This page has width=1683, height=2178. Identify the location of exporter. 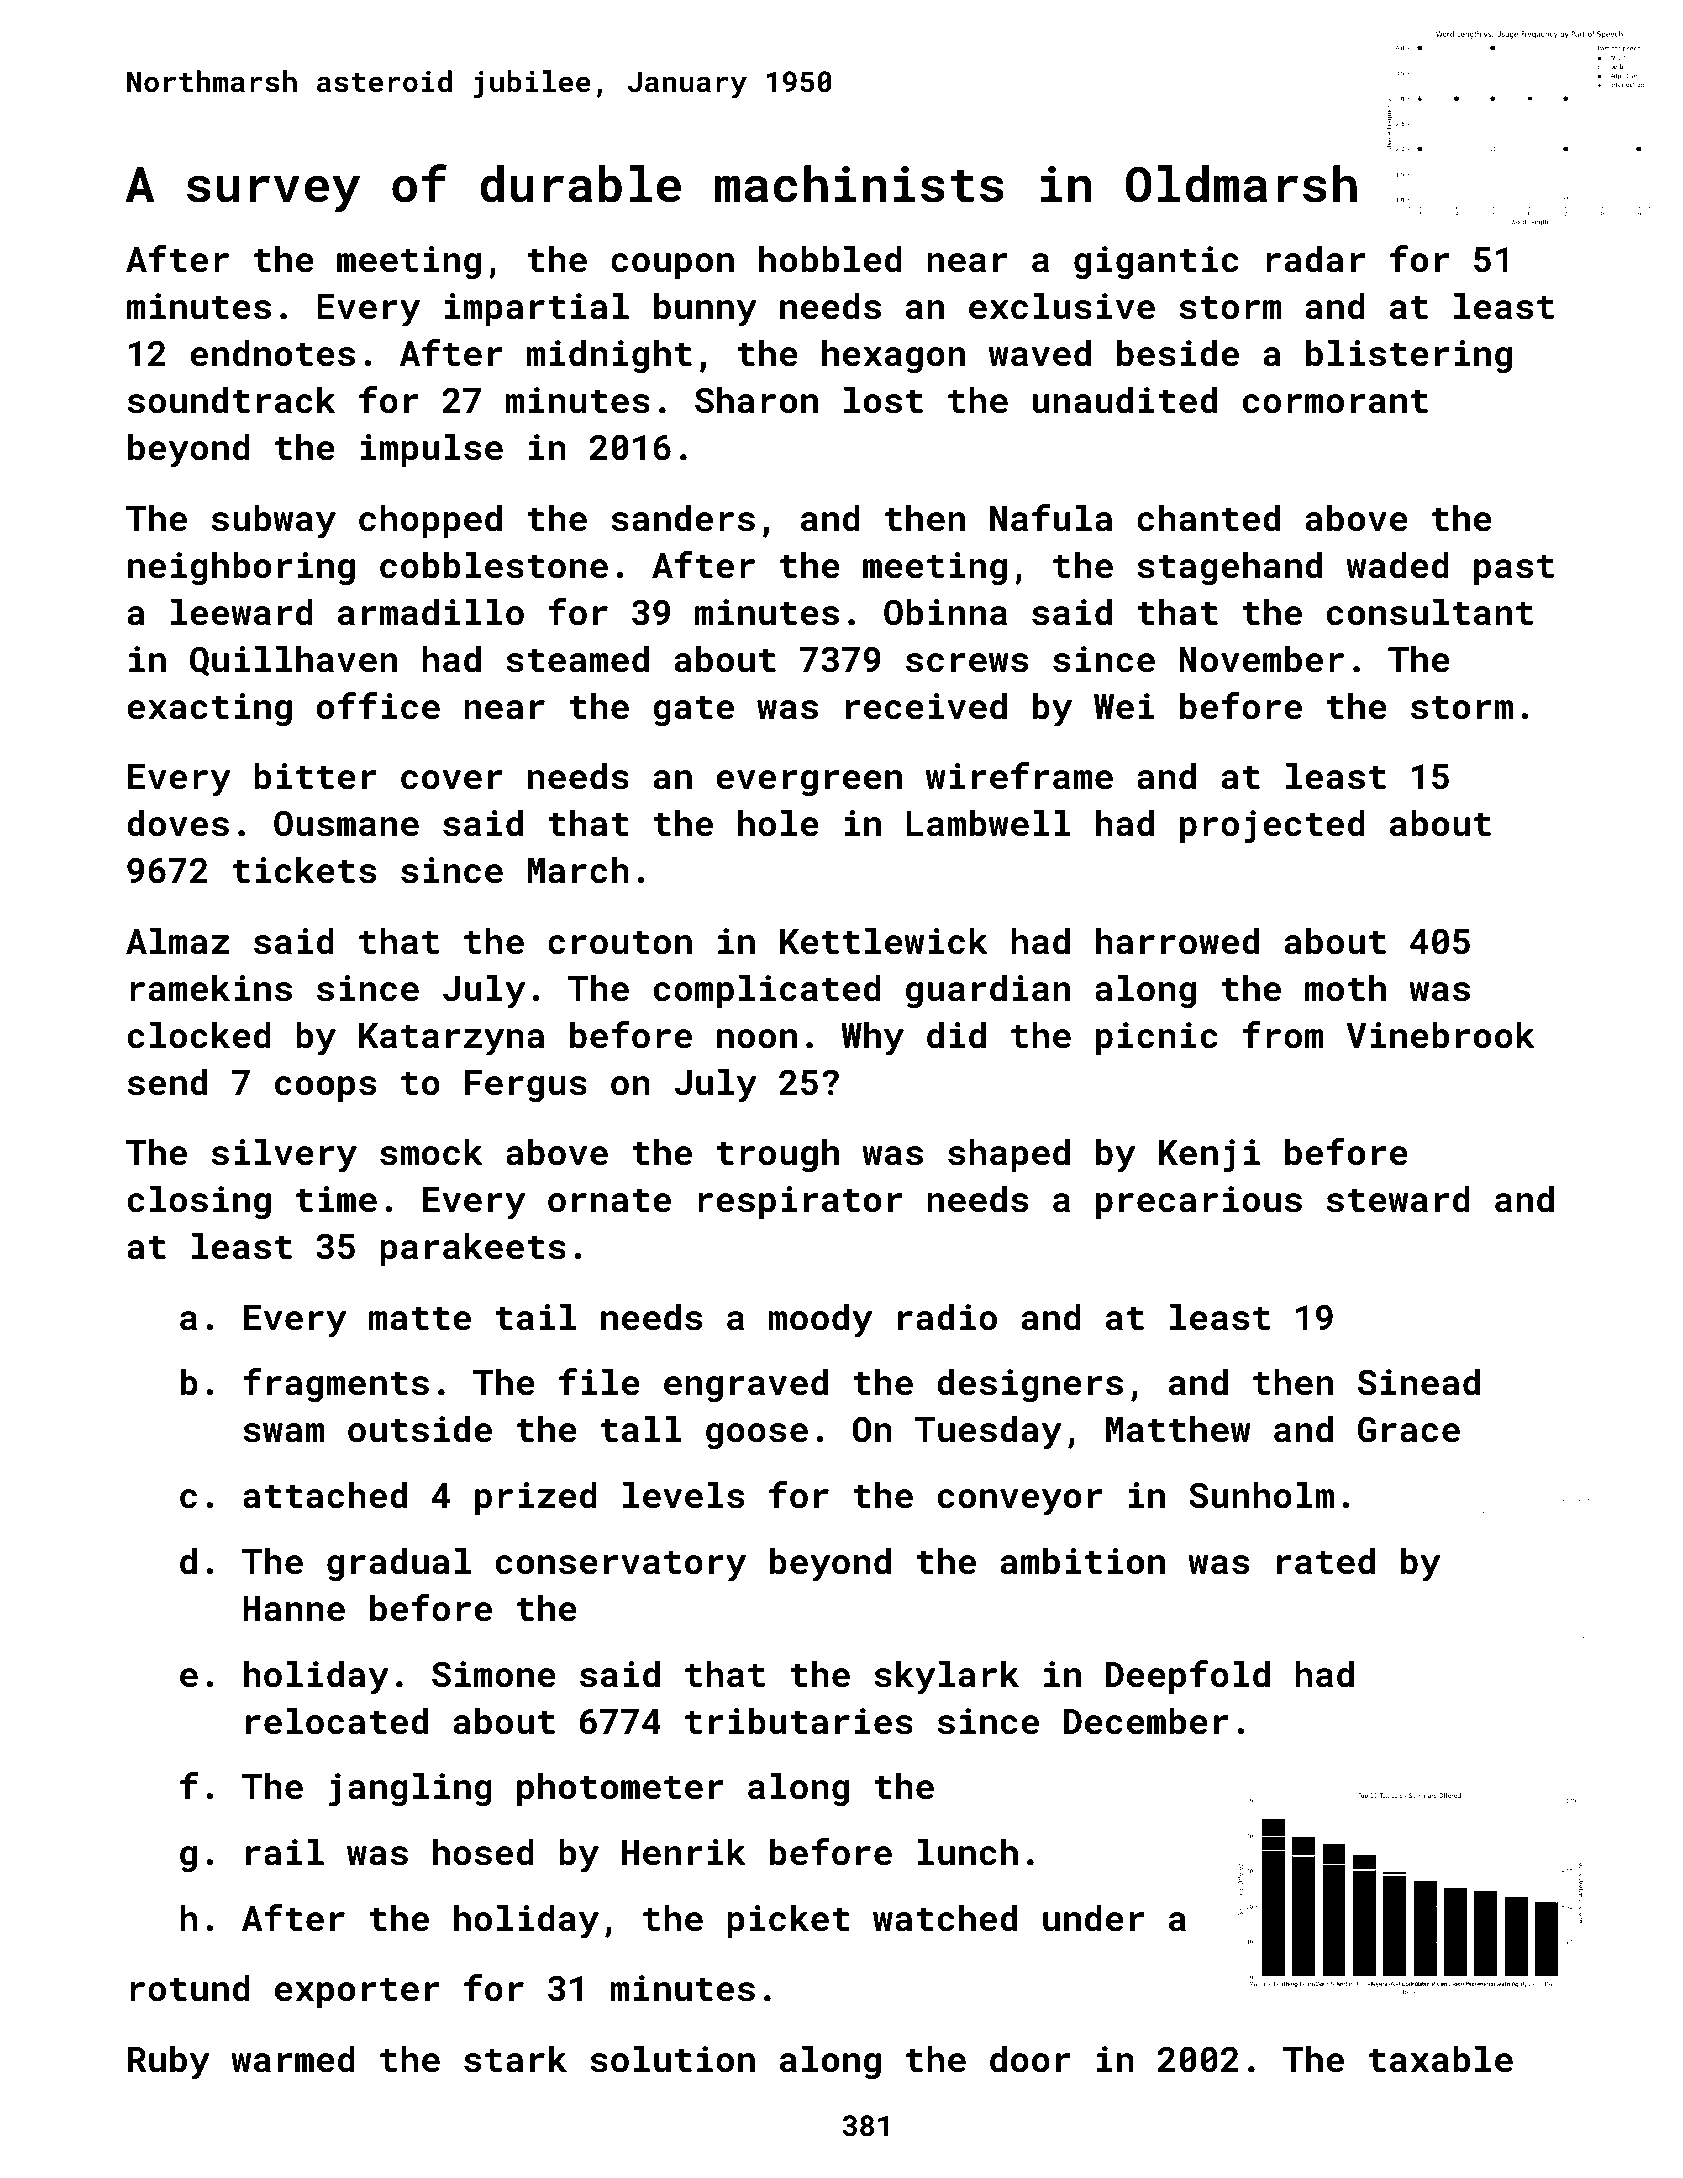
(357, 1993).
